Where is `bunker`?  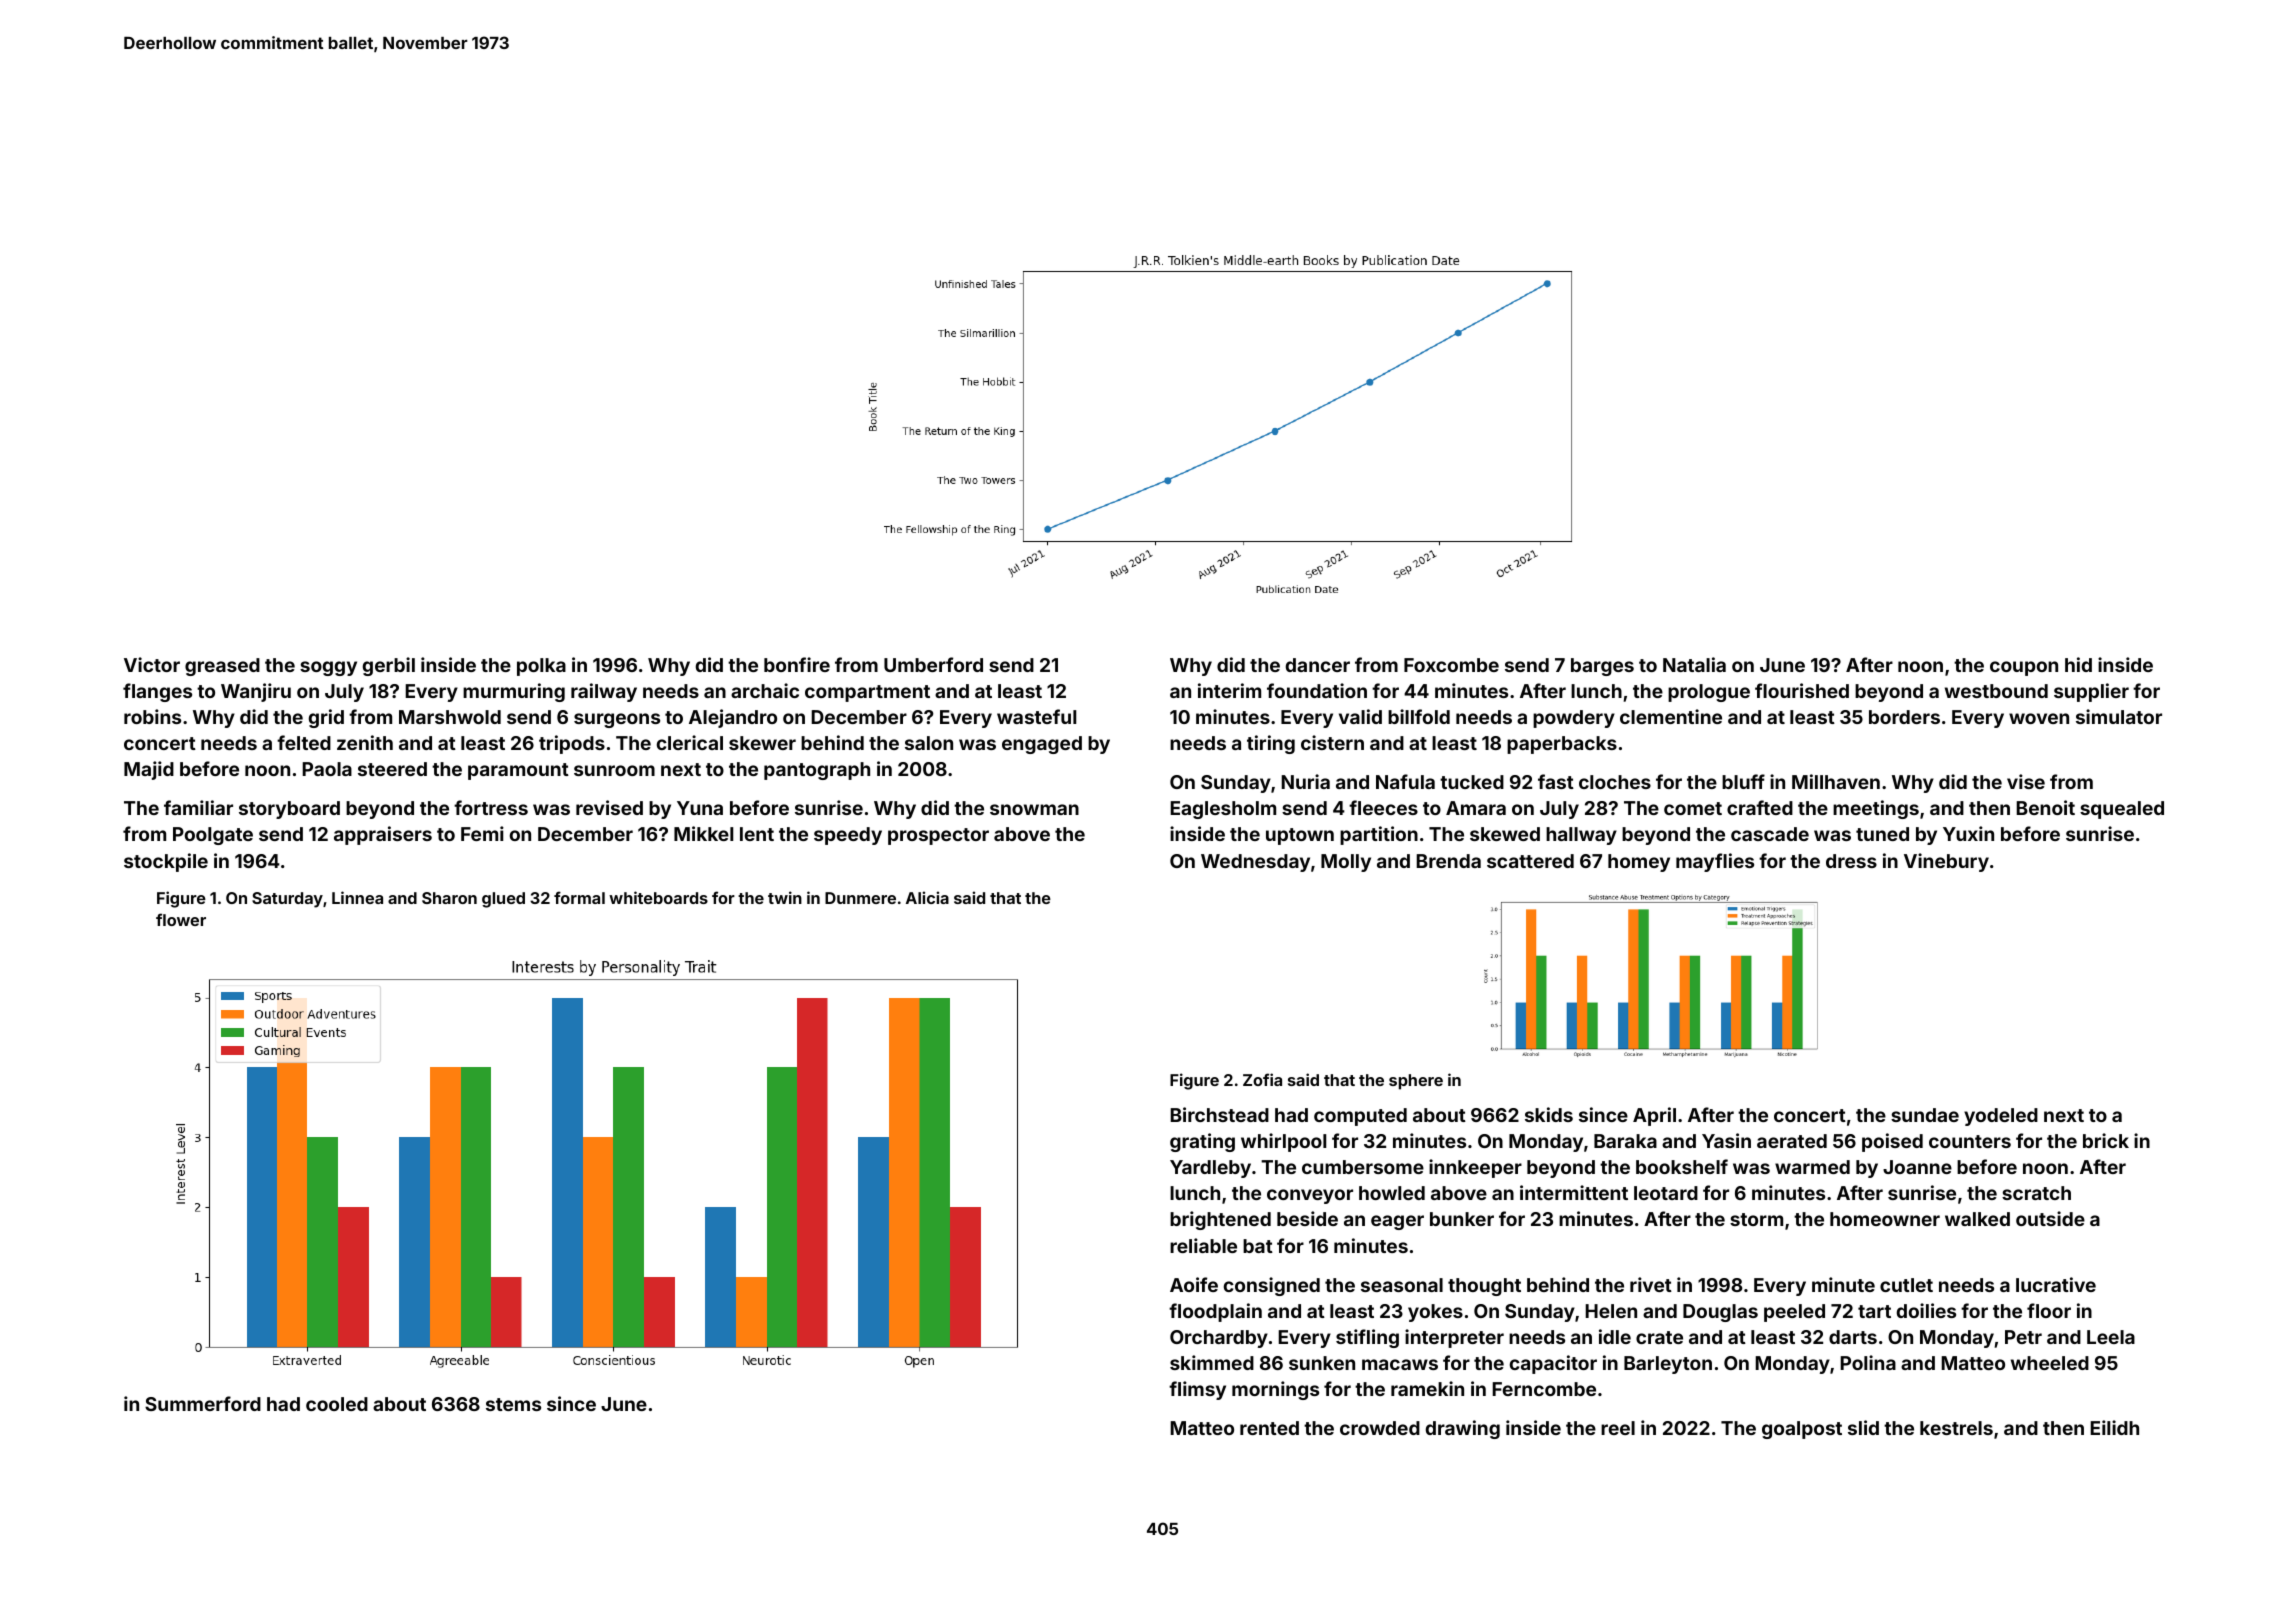
bunker is located at coordinates (1462, 1219).
